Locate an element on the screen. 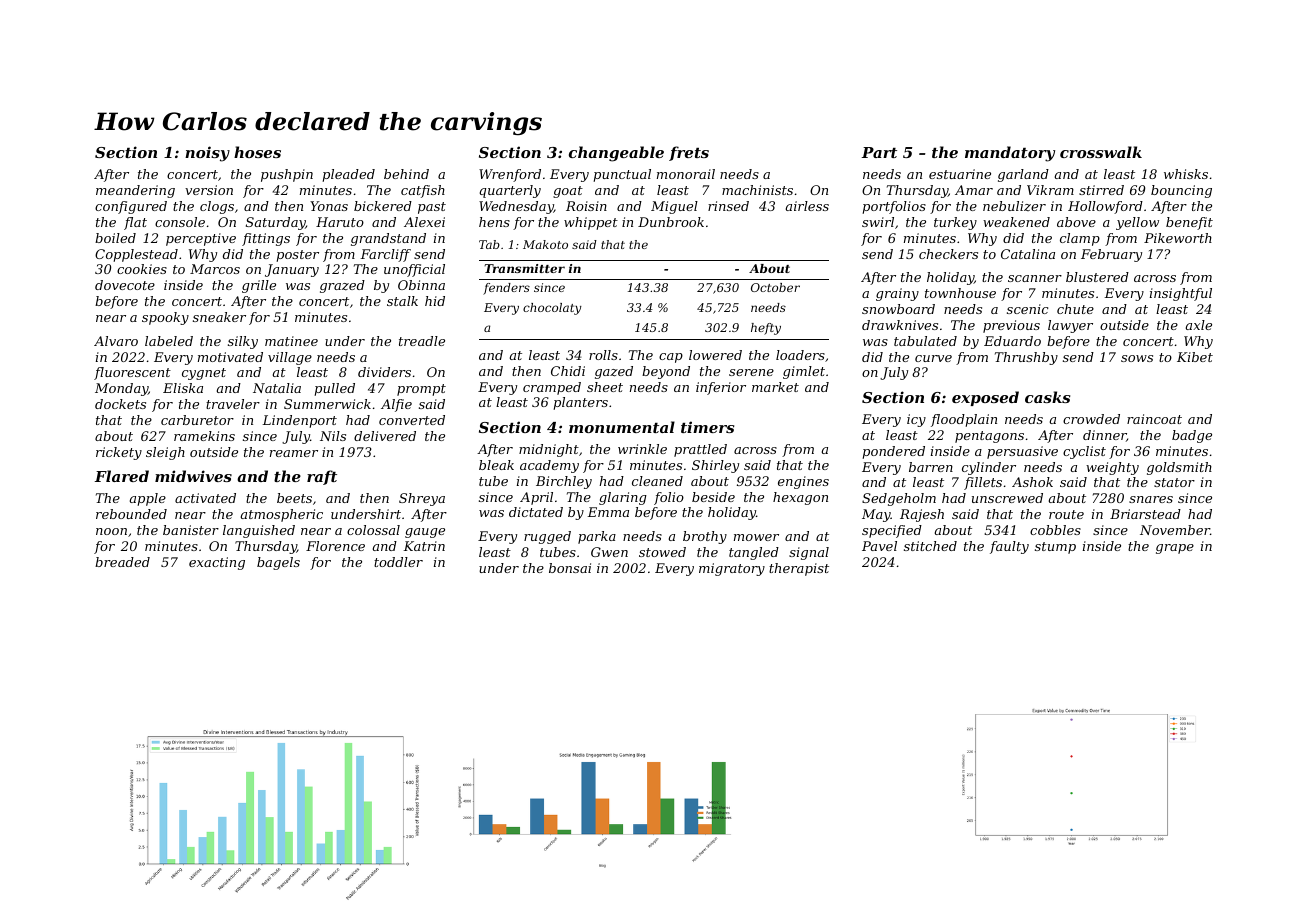  mandatory is located at coordinates (1010, 154).
